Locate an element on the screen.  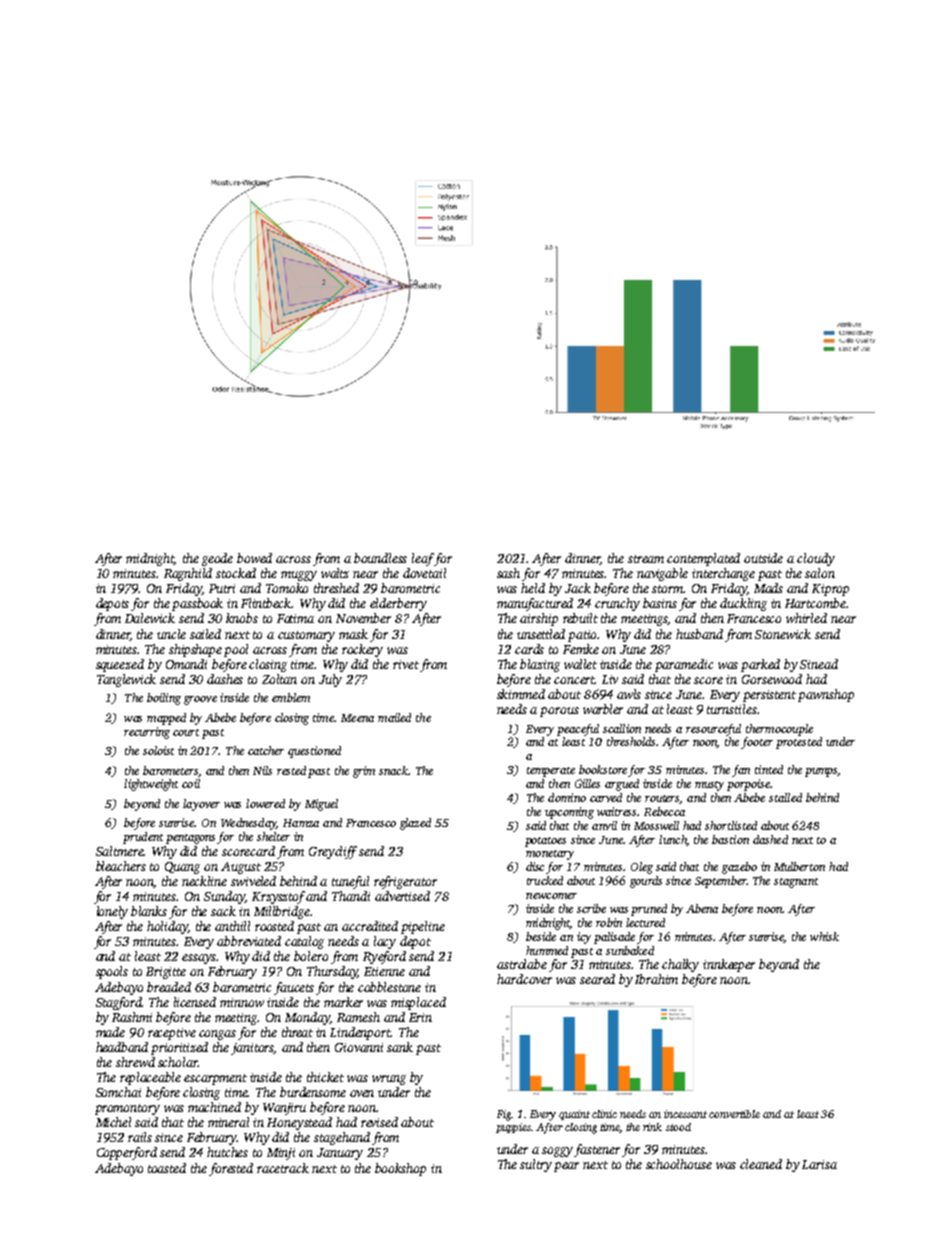
Nils is located at coordinates (262, 770).
